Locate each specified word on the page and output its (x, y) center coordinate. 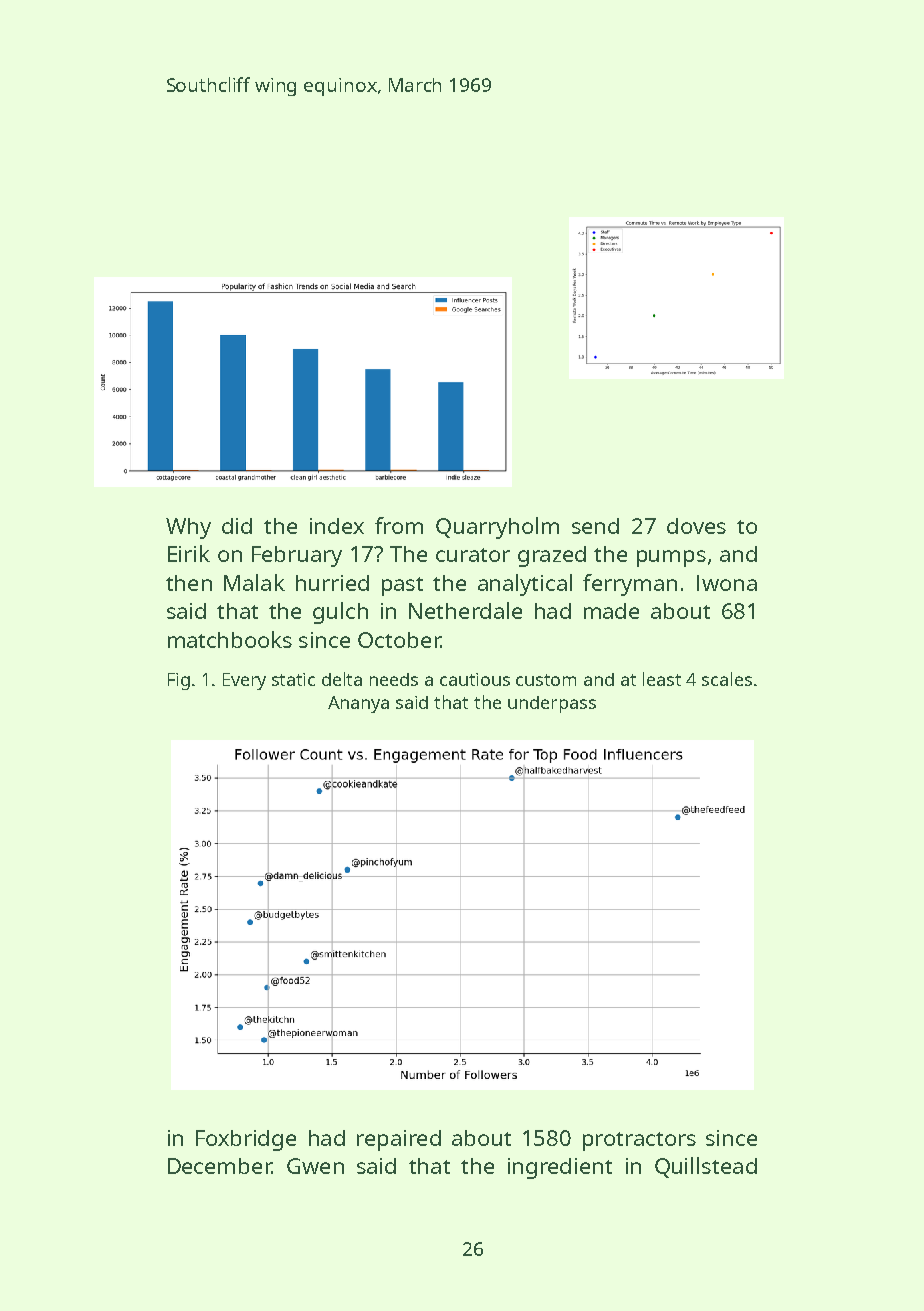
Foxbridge (246, 1140)
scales (727, 679)
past (402, 586)
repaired (399, 1140)
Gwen (315, 1166)
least (662, 679)
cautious (475, 679)
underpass (552, 704)
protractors (639, 1141)
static (293, 679)
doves (696, 526)
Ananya (358, 704)
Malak (254, 582)
